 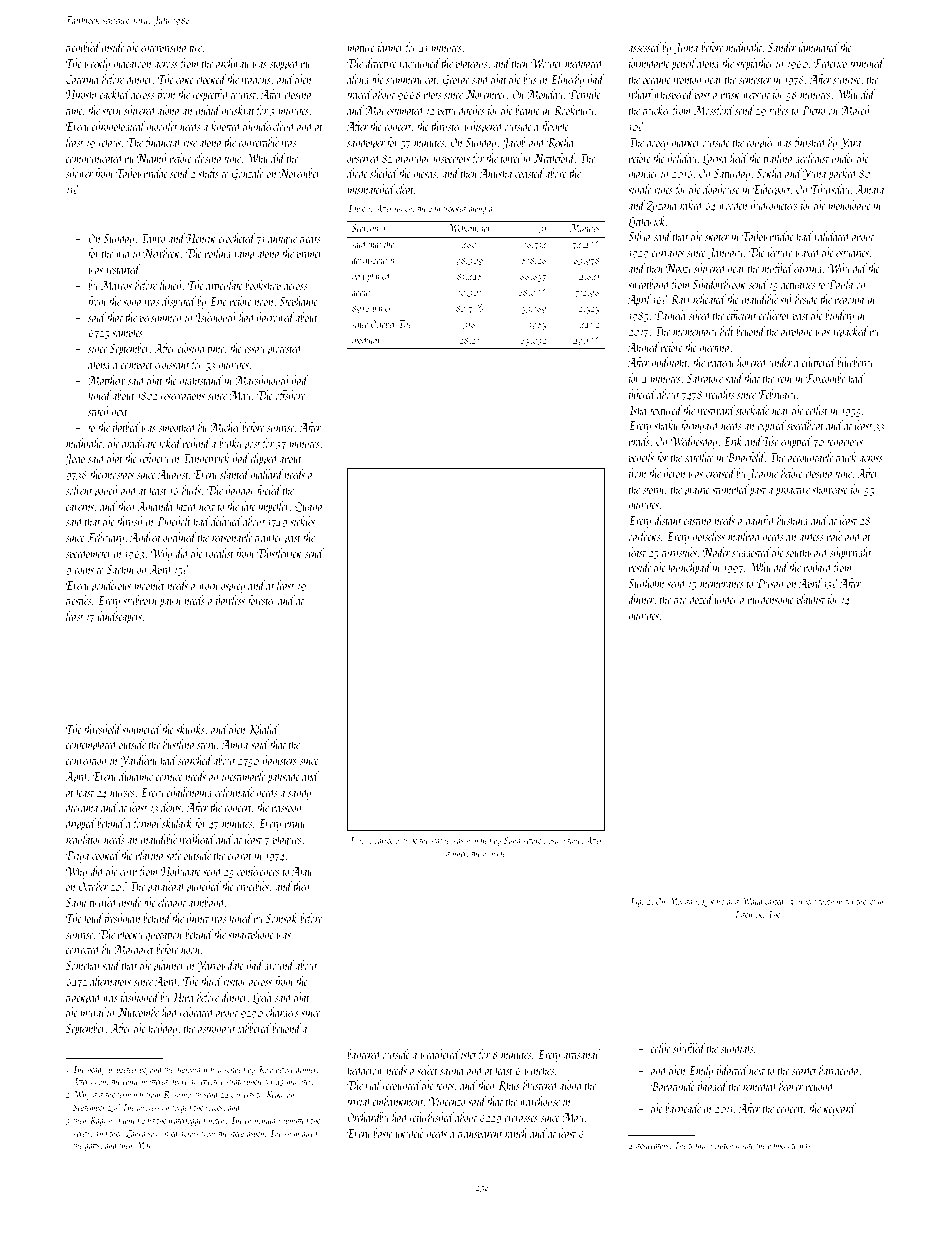 I want to click on delayed, so click(x=226, y=522).
